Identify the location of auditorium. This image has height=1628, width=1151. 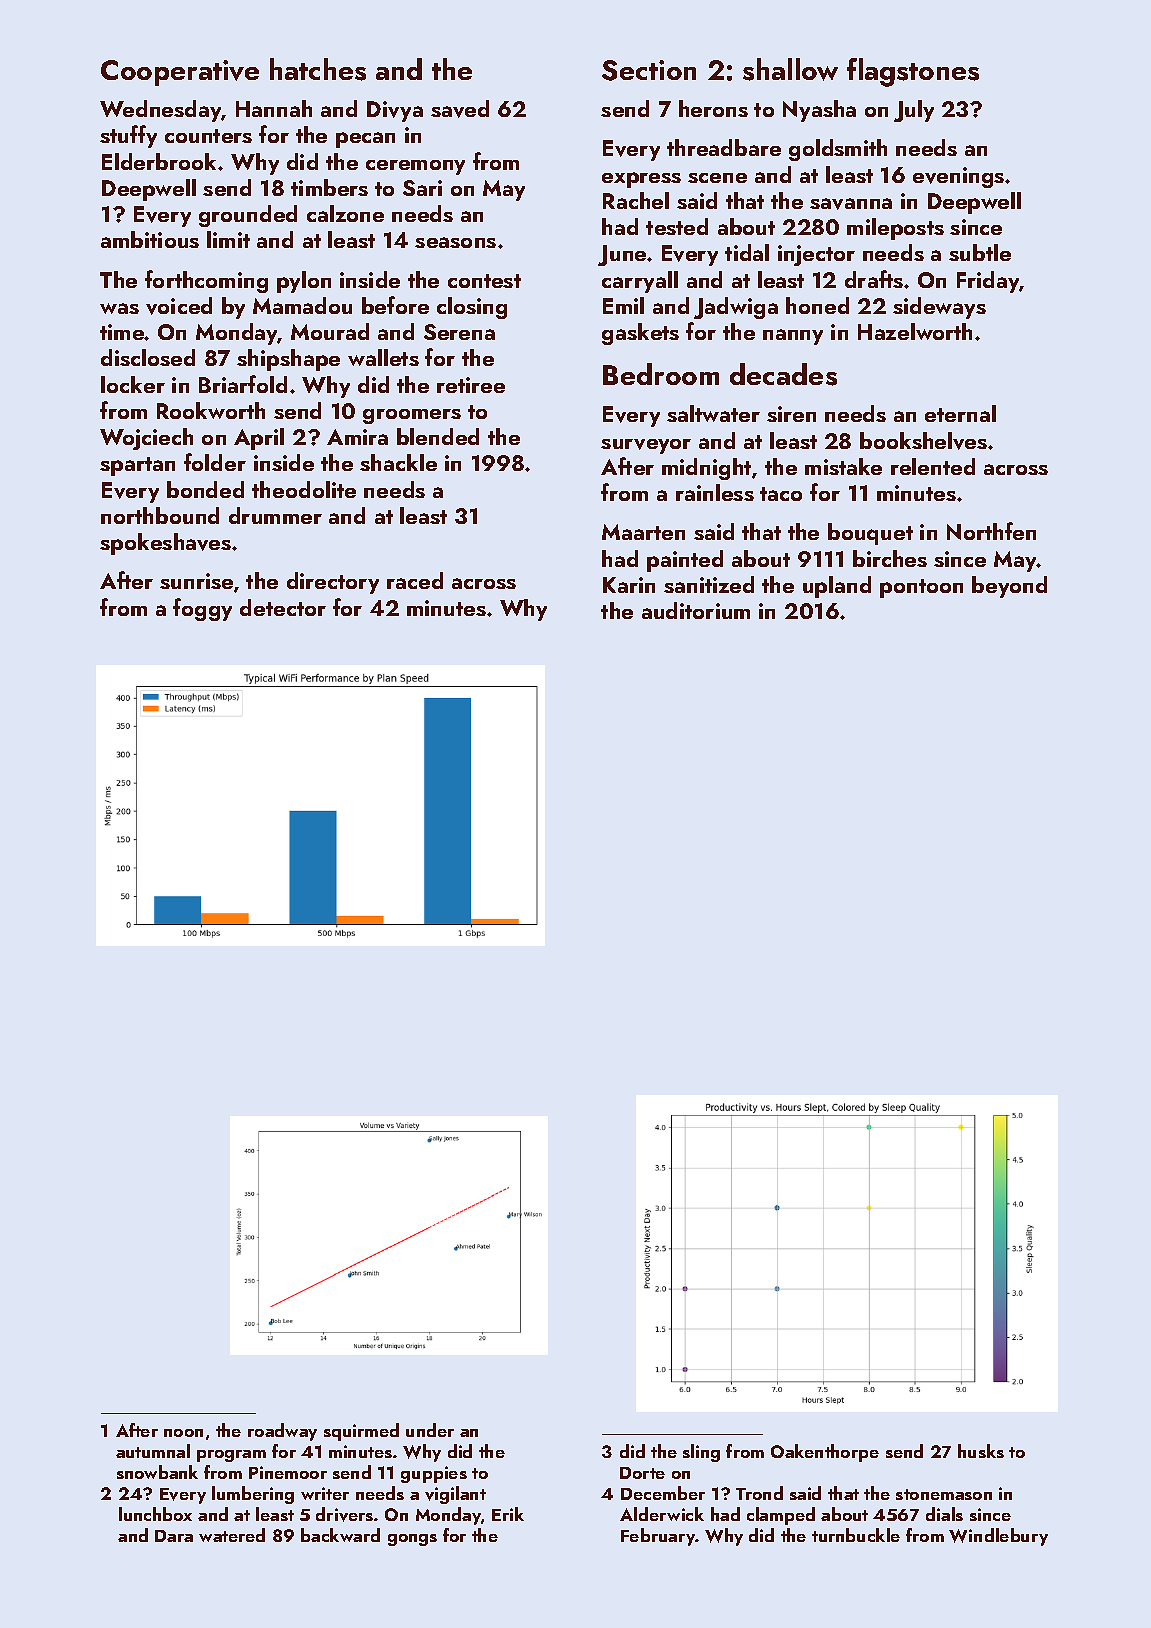
(696, 610).
